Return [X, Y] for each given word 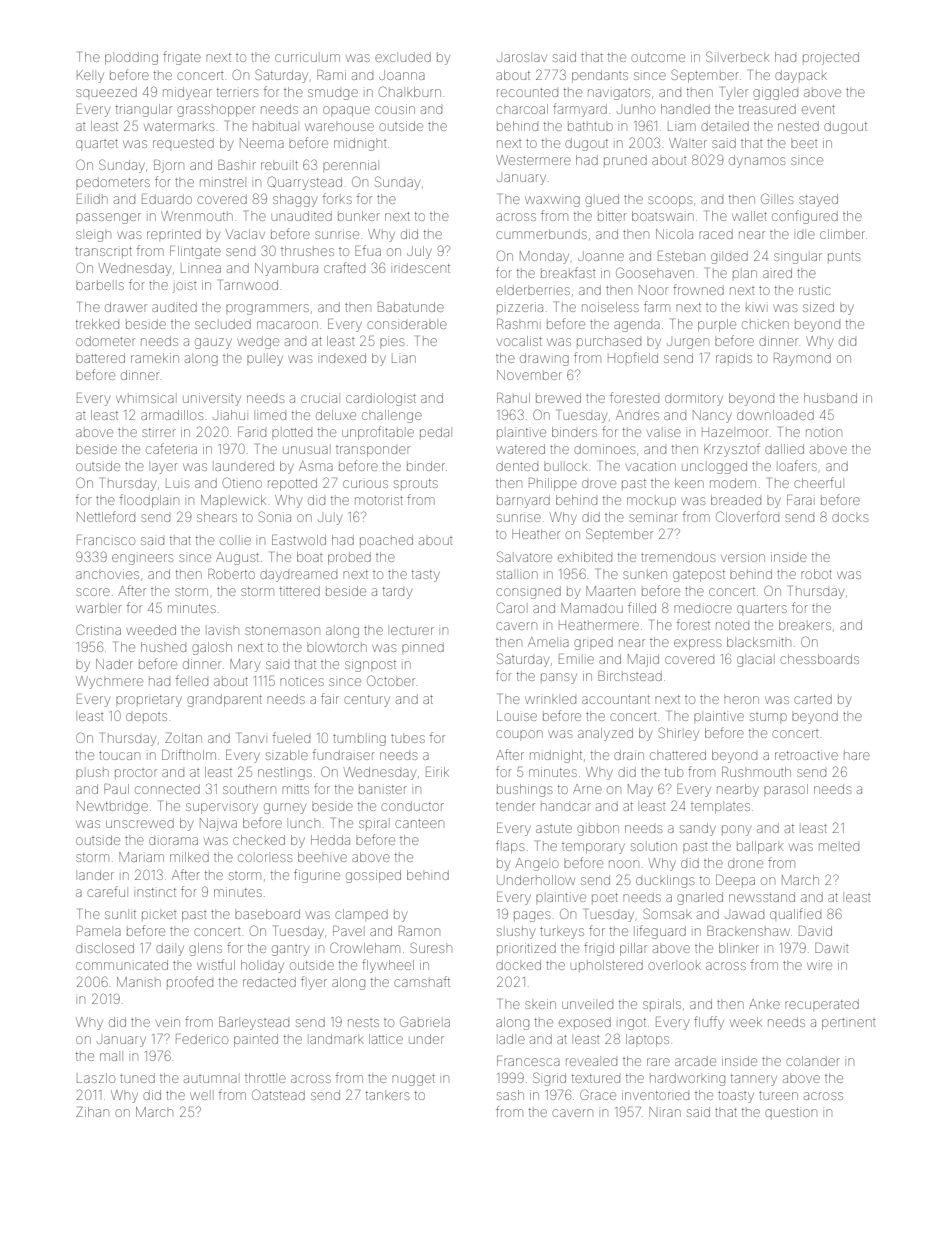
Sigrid [549, 1079]
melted [839, 846]
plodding [131, 58]
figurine [317, 876]
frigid [599, 949]
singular [798, 258]
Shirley [678, 734]
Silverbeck [738, 56]
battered [100, 358]
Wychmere [109, 682]
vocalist [519, 341]
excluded [403, 57]
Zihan [92, 1112]
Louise [517, 716]
